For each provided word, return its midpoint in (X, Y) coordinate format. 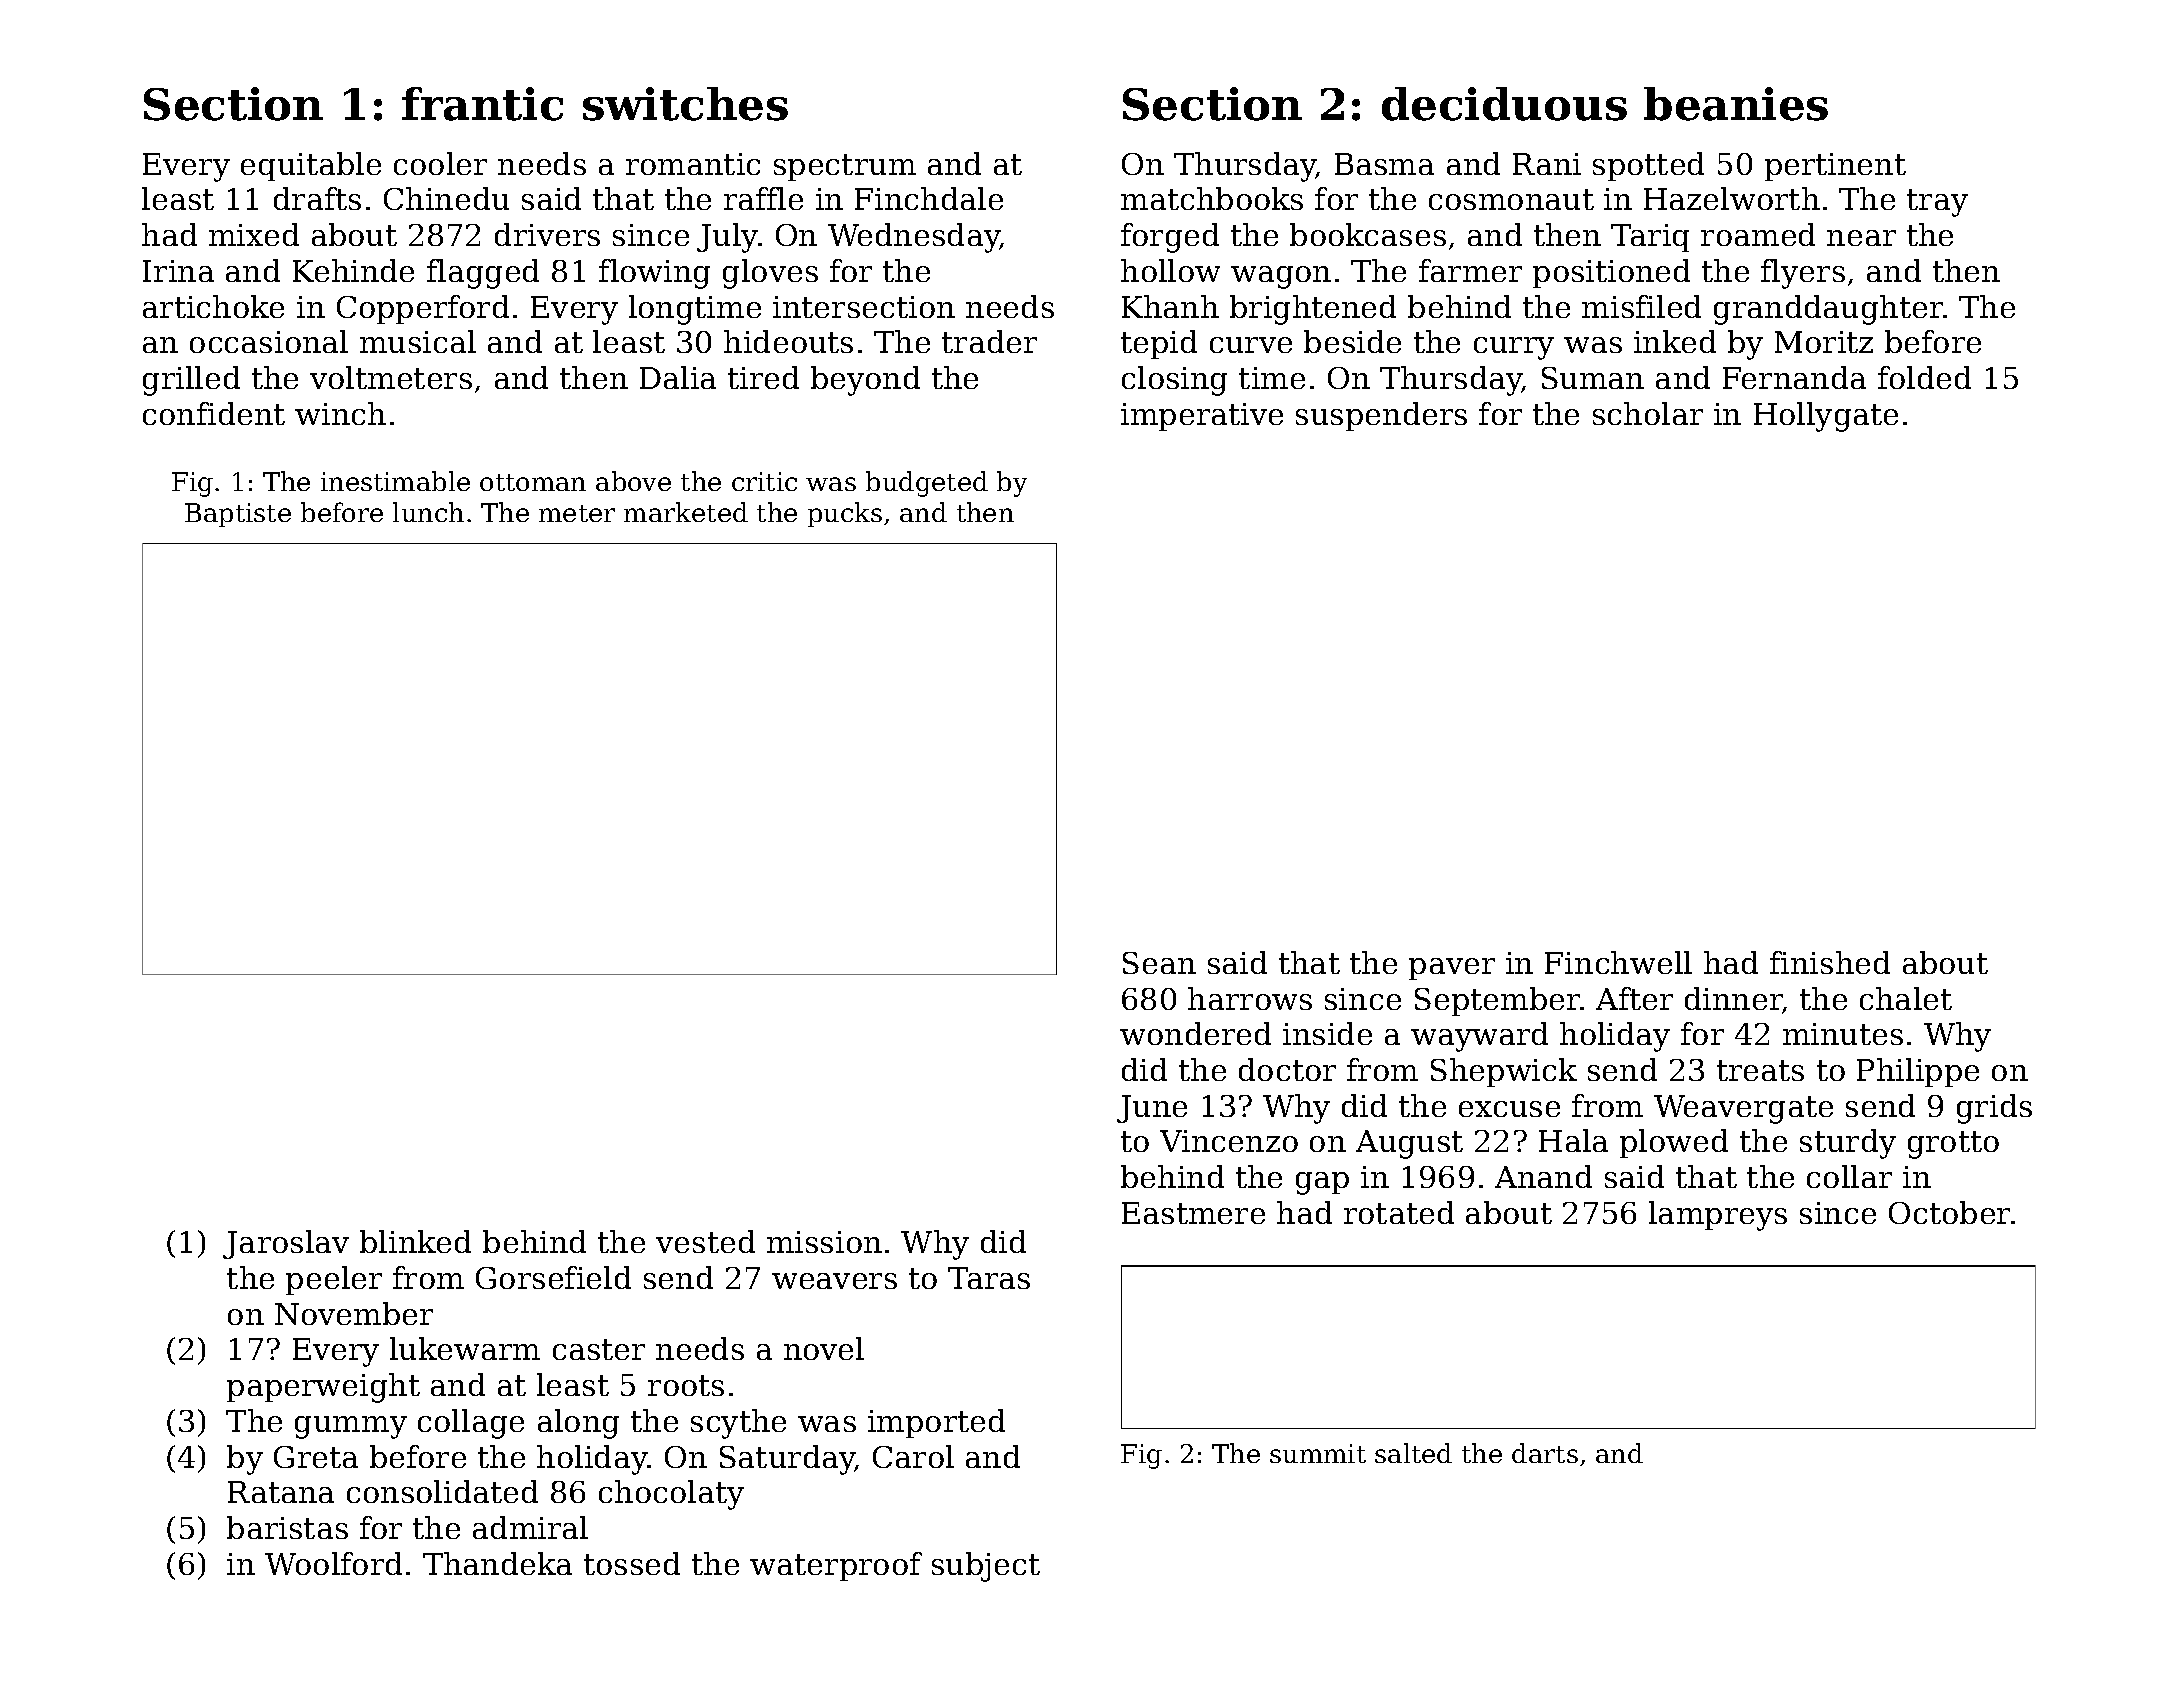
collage (471, 1424)
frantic (482, 104)
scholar (1648, 413)
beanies (1736, 104)
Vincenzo (1229, 1141)
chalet (1906, 998)
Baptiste (238, 515)
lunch (428, 512)
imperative (1202, 417)
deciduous (1504, 104)
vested (705, 1241)
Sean (1159, 963)
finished (1830, 962)
